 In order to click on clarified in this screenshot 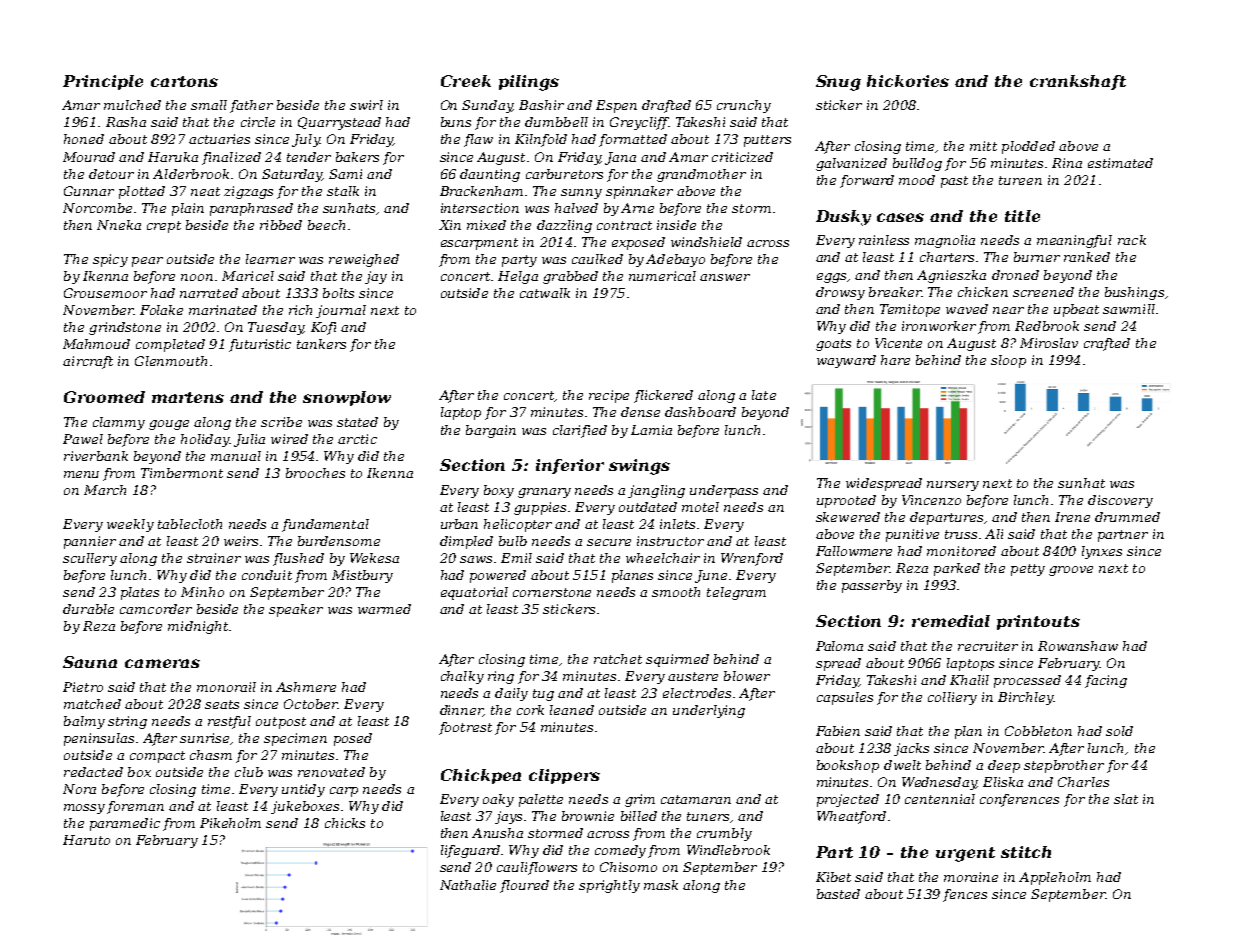, I will do `click(580, 431)`.
